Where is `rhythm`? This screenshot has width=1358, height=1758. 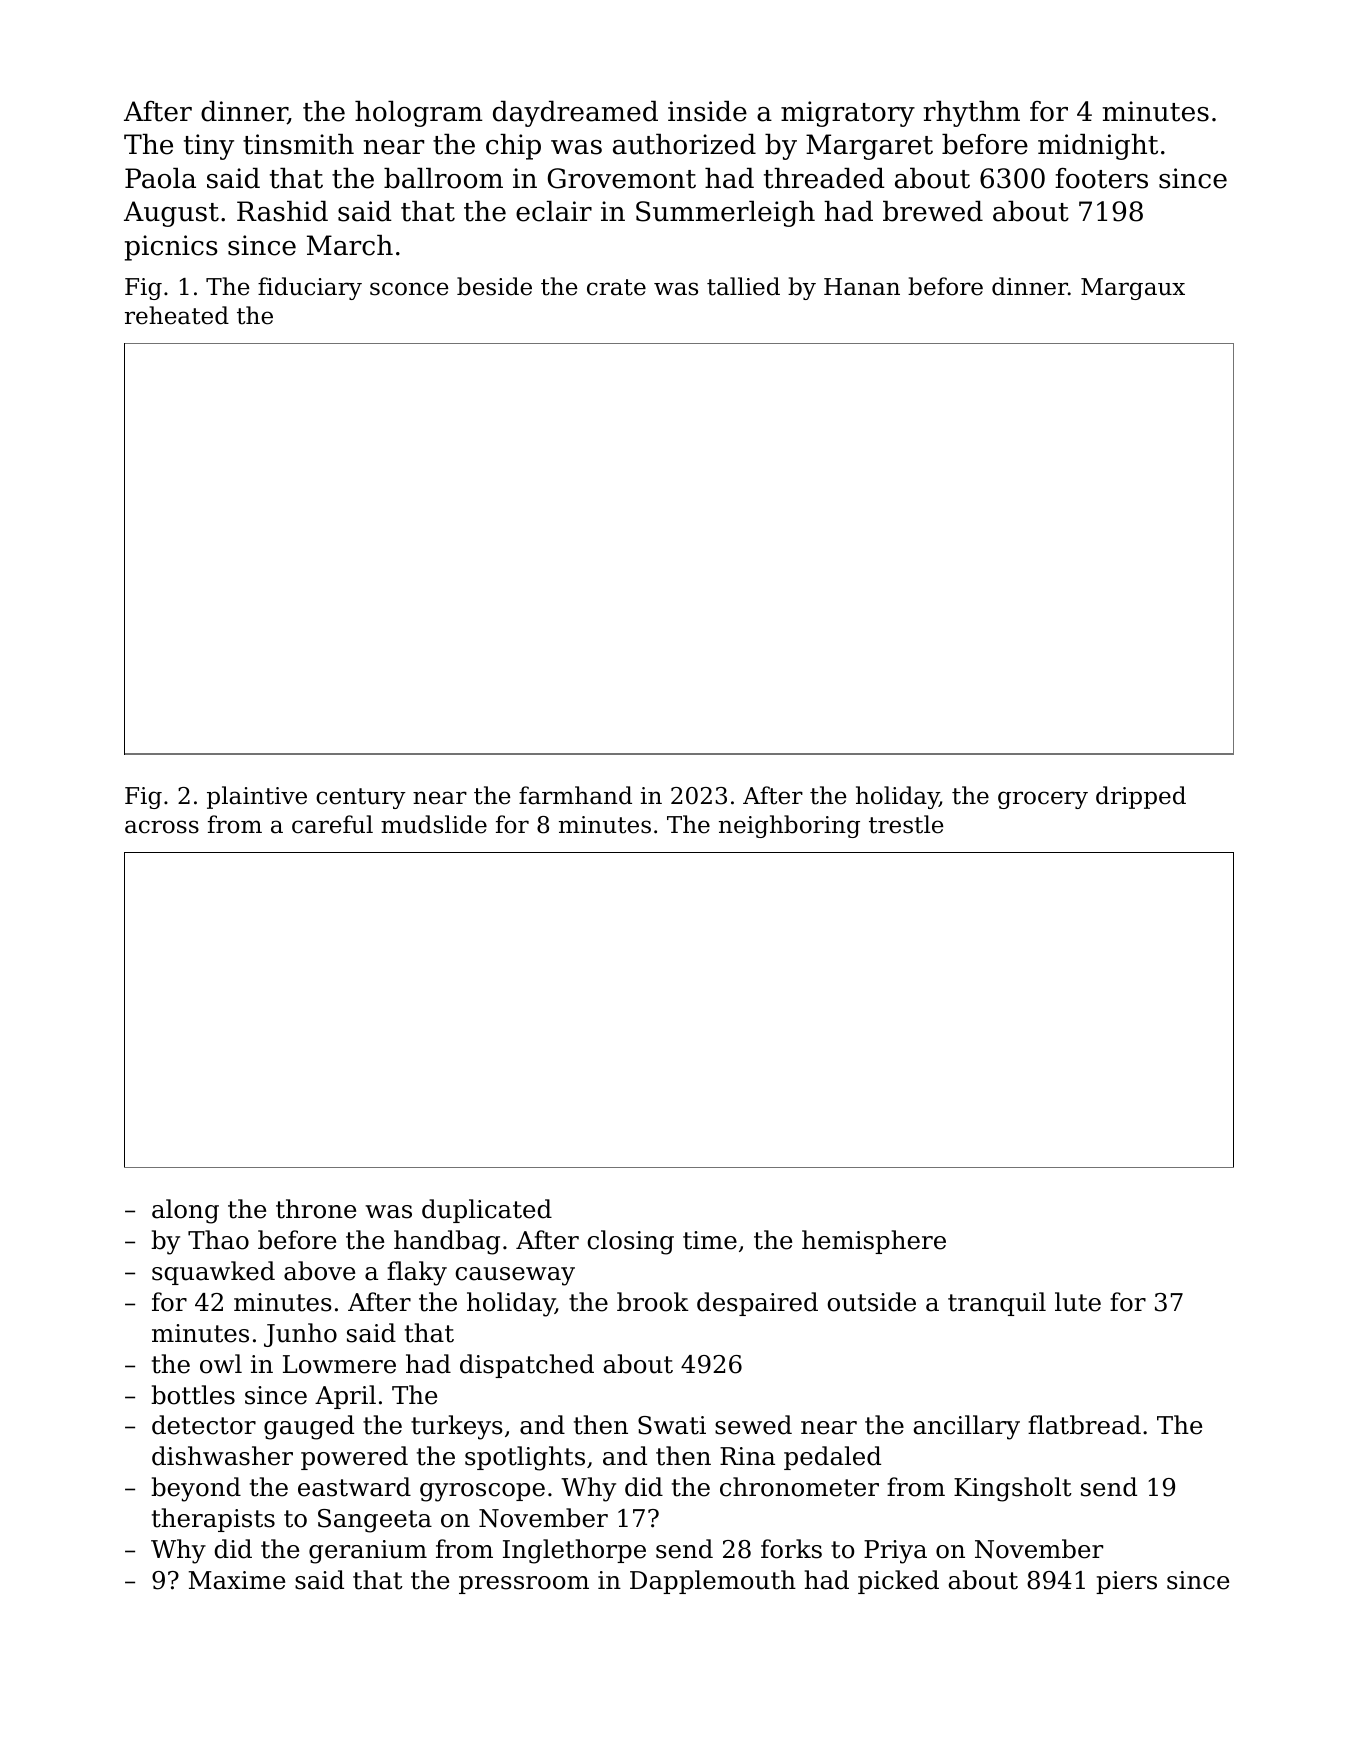 rhythm is located at coordinates (972, 114).
